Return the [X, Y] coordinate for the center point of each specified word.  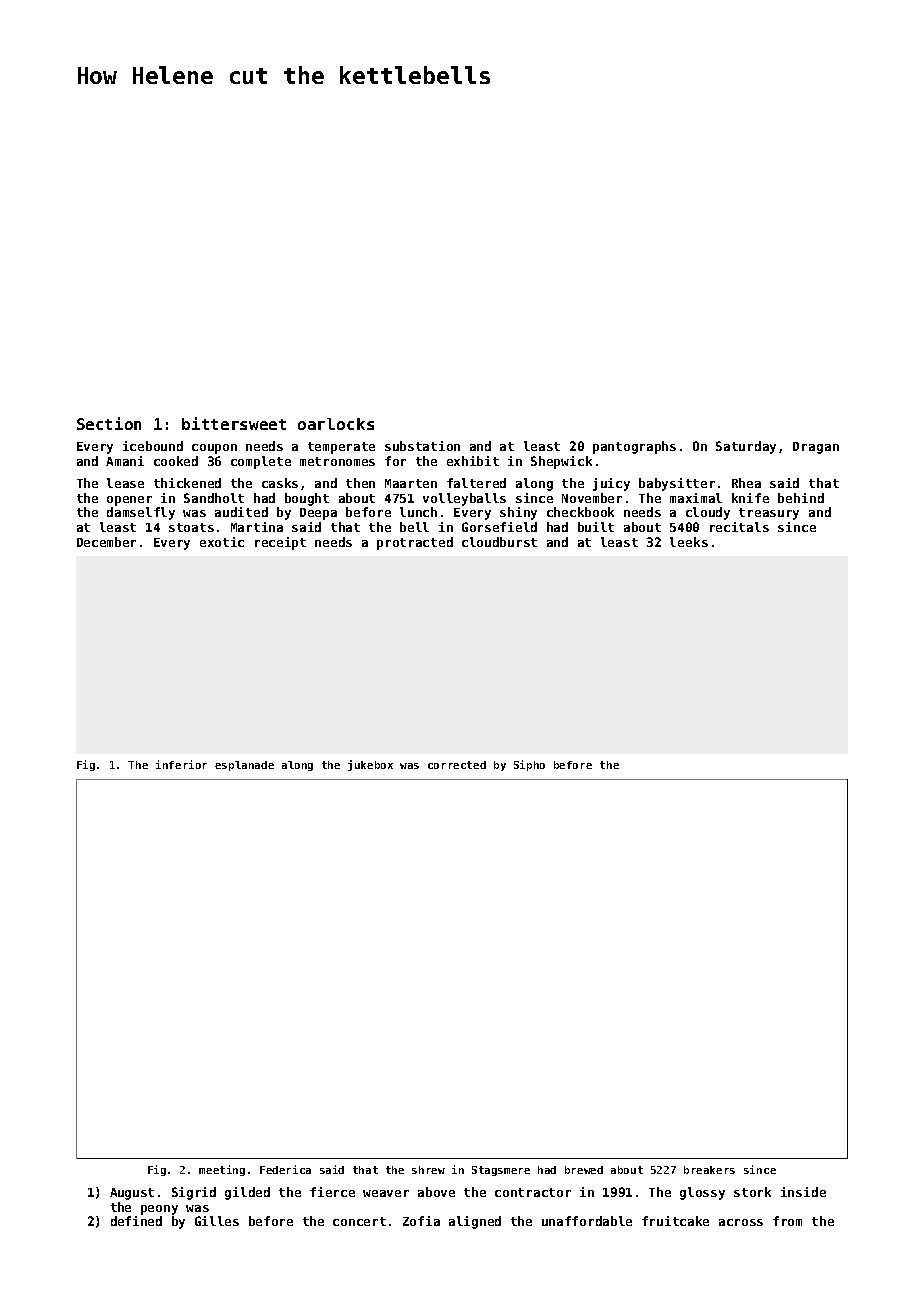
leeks [689, 542]
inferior [181, 764]
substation [422, 446]
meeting [222, 1170]
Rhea [746, 483]
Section [109, 423]
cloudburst [499, 542]
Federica [285, 1169]
